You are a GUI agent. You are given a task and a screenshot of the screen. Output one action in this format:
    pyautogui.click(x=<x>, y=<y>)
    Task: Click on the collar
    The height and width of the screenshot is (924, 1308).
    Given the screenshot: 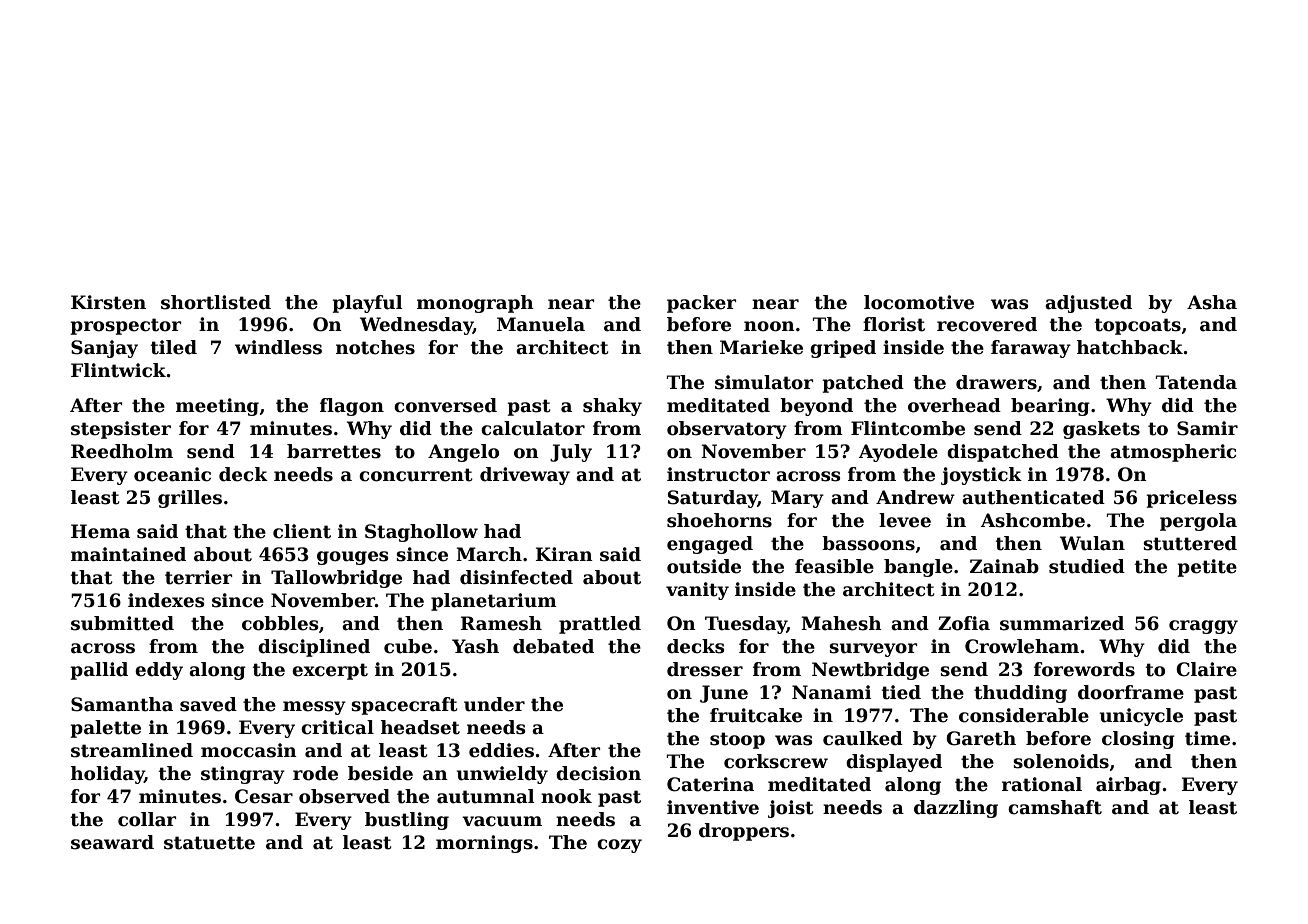 What is the action you would take?
    pyautogui.click(x=147, y=819)
